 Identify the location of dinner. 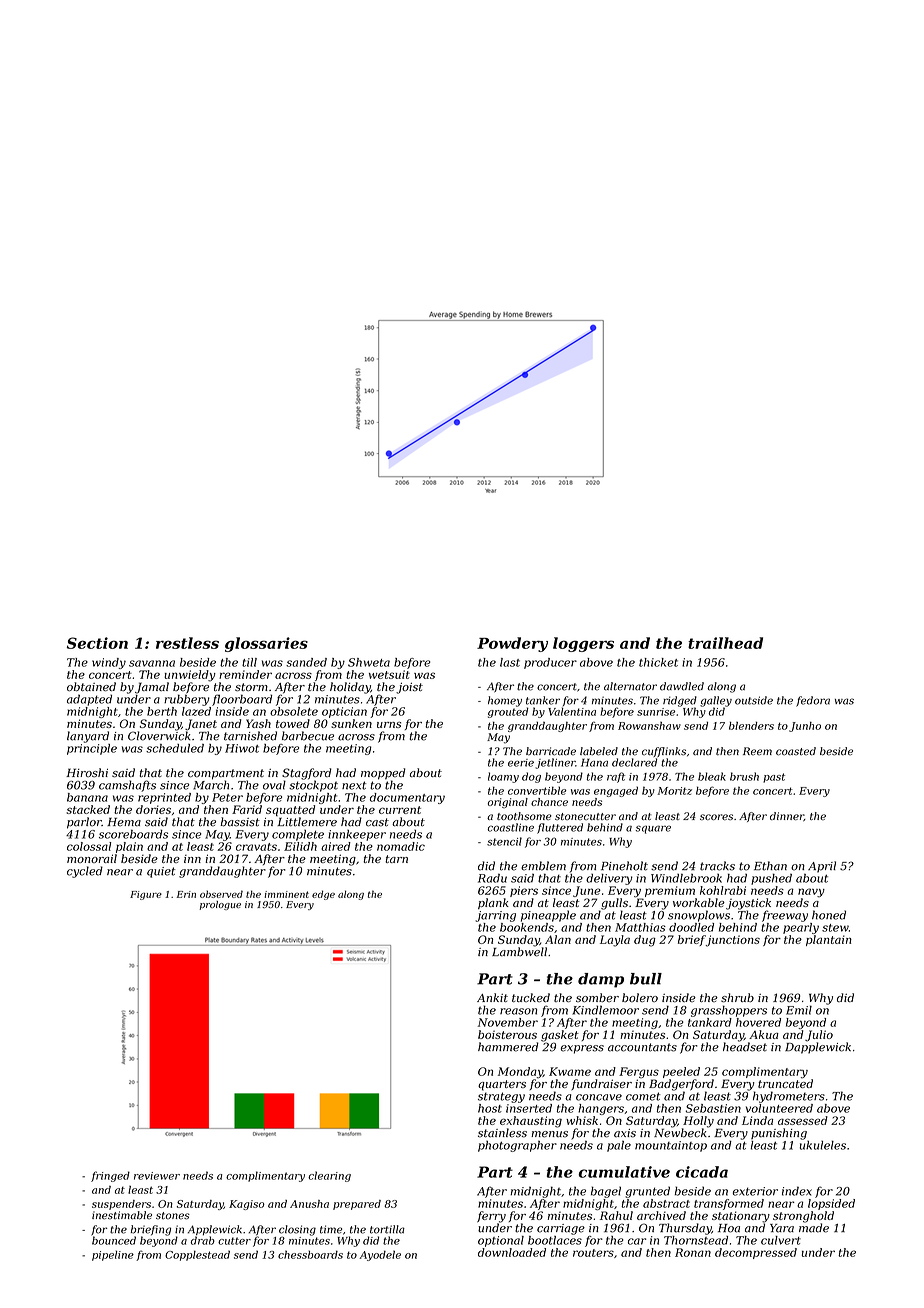
(787, 816).
